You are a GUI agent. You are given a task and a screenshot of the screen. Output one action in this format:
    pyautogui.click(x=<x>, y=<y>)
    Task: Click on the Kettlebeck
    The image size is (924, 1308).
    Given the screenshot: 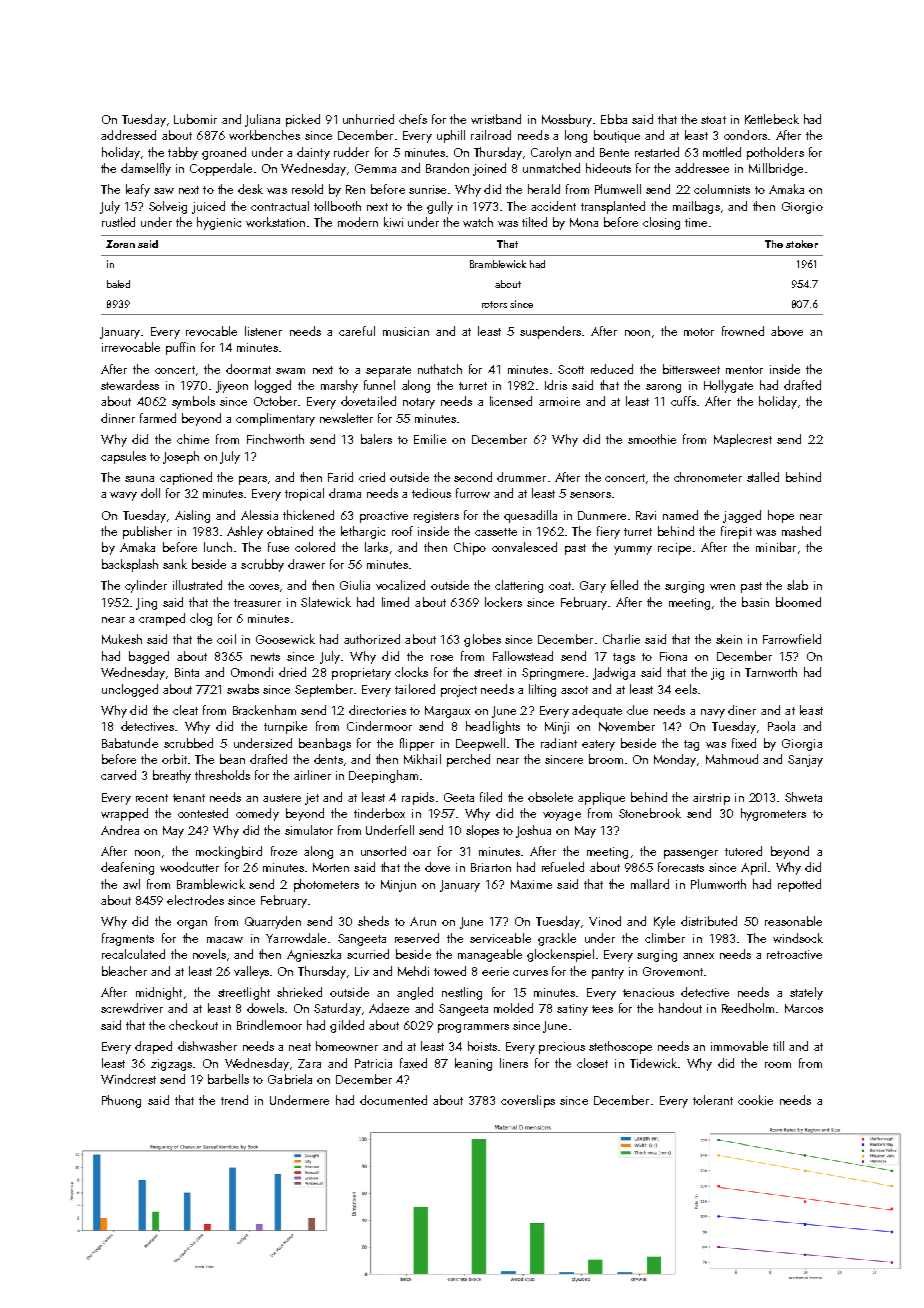 What is the action you would take?
    pyautogui.click(x=772, y=119)
